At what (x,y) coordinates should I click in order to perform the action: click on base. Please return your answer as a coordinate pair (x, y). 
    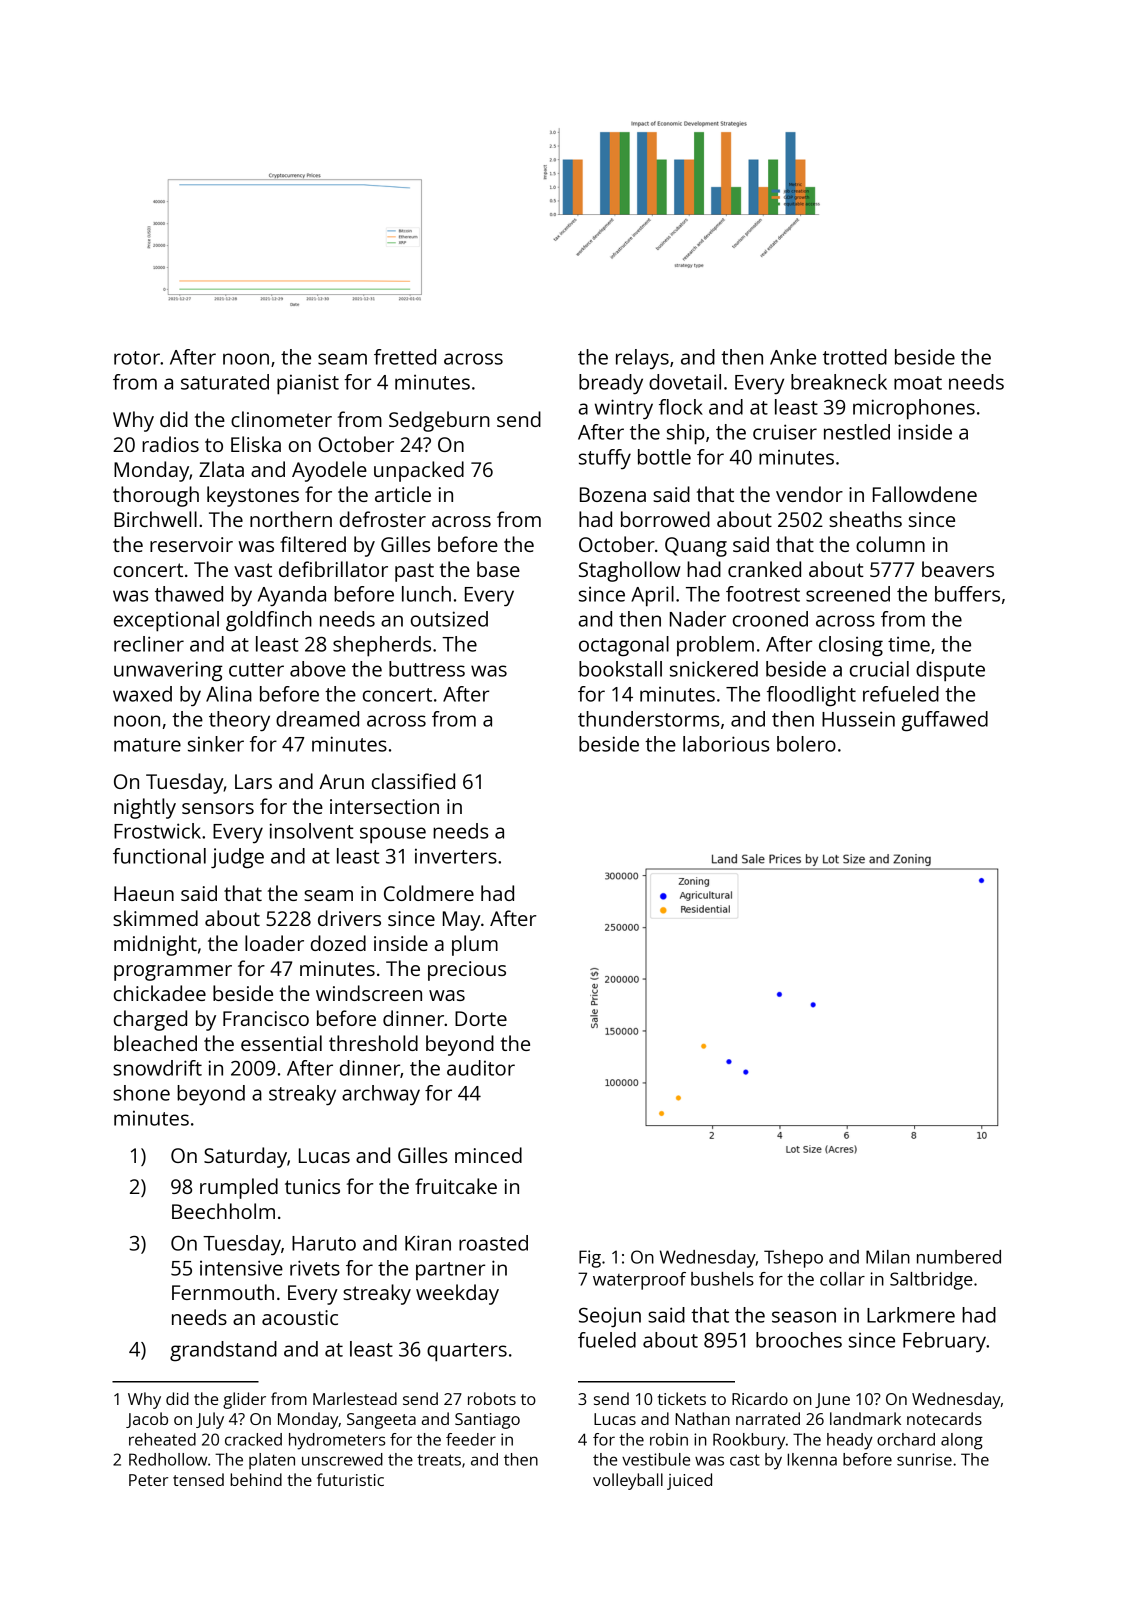
    Looking at the image, I should click on (498, 569).
